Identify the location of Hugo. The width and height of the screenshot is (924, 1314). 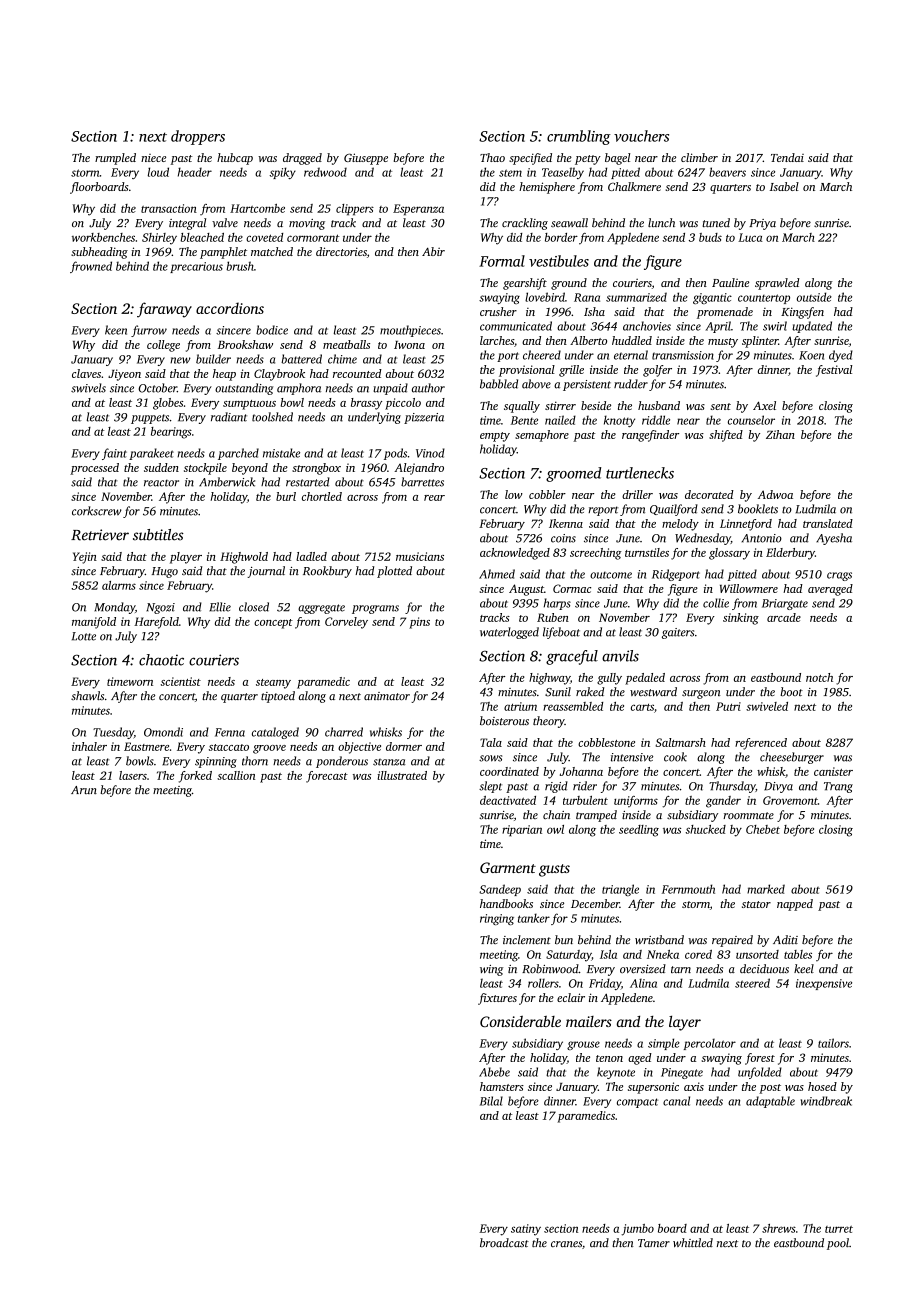
(165, 572).
